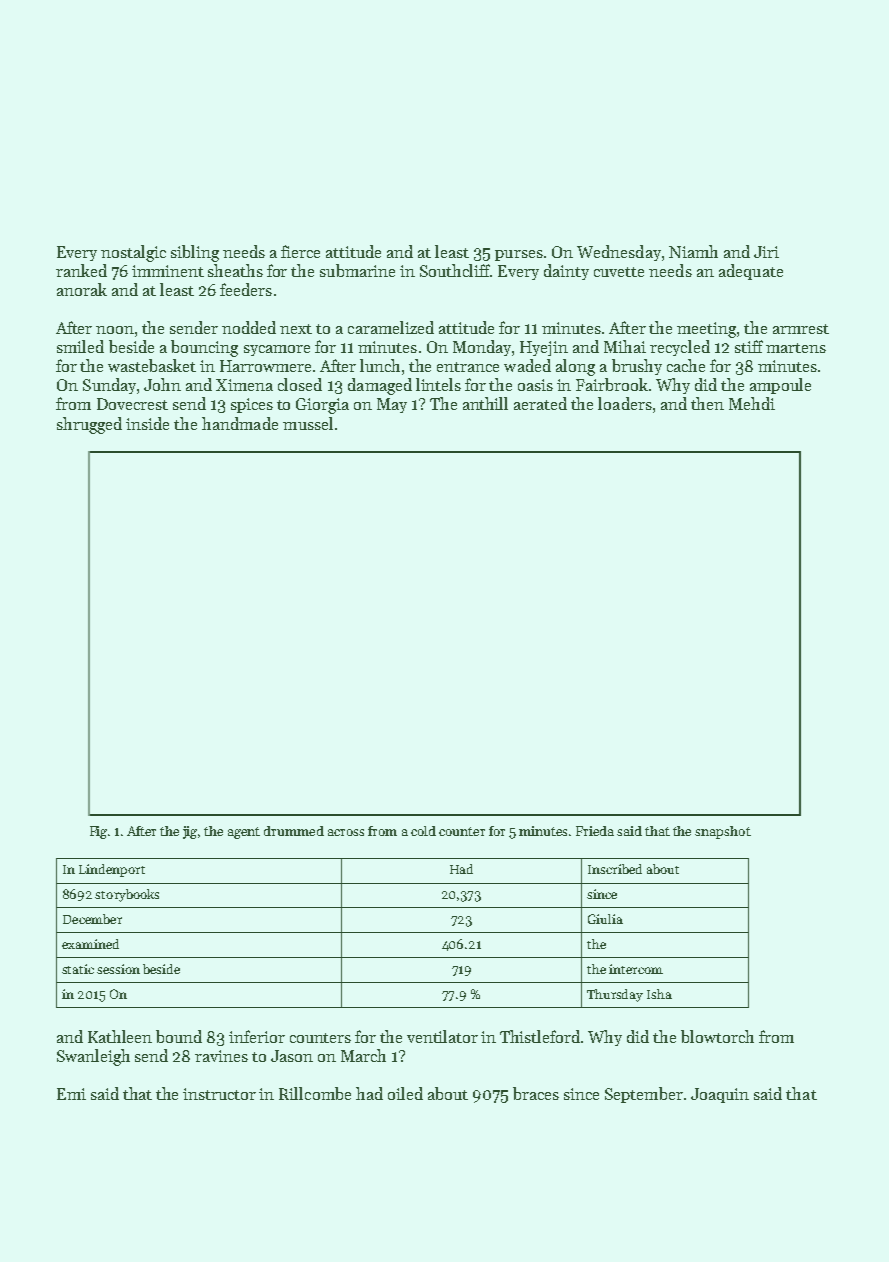 This document has width=889, height=1262. Describe the element at coordinates (240, 423) in the document. I see `handmade` at that location.
